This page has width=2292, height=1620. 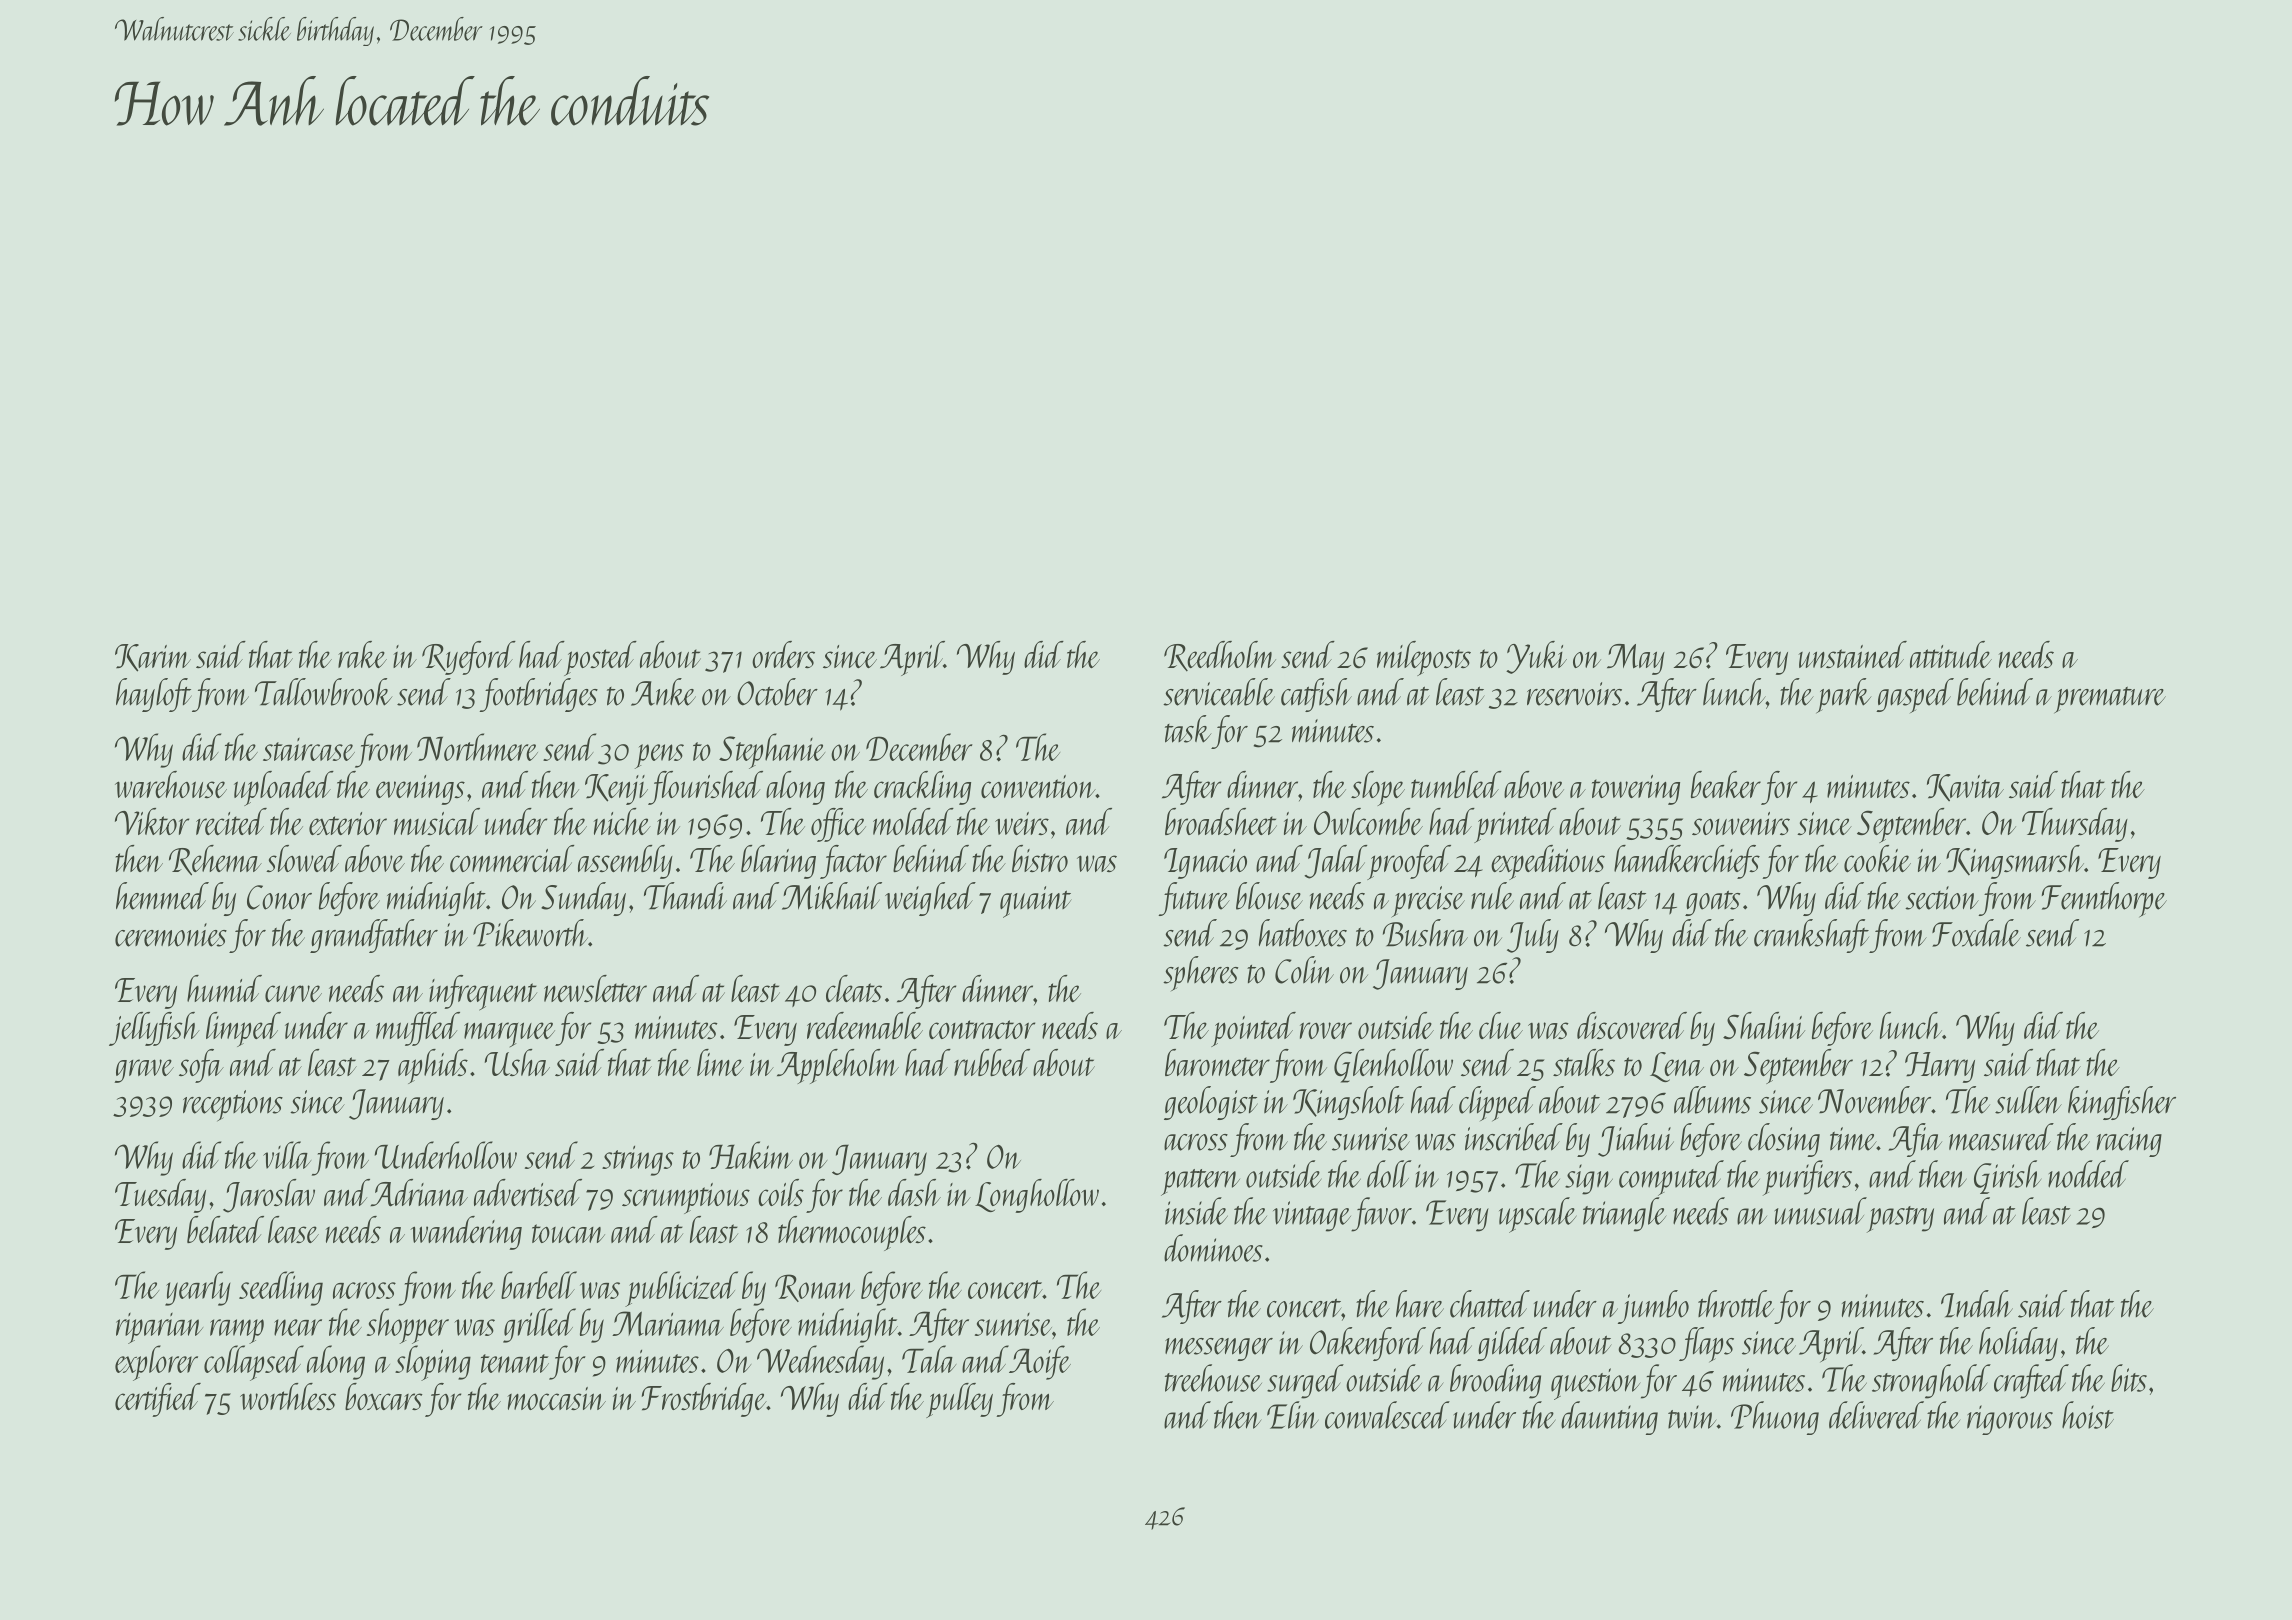 What do you see at coordinates (1852, 654) in the page?
I see `unstained` at bounding box center [1852, 654].
